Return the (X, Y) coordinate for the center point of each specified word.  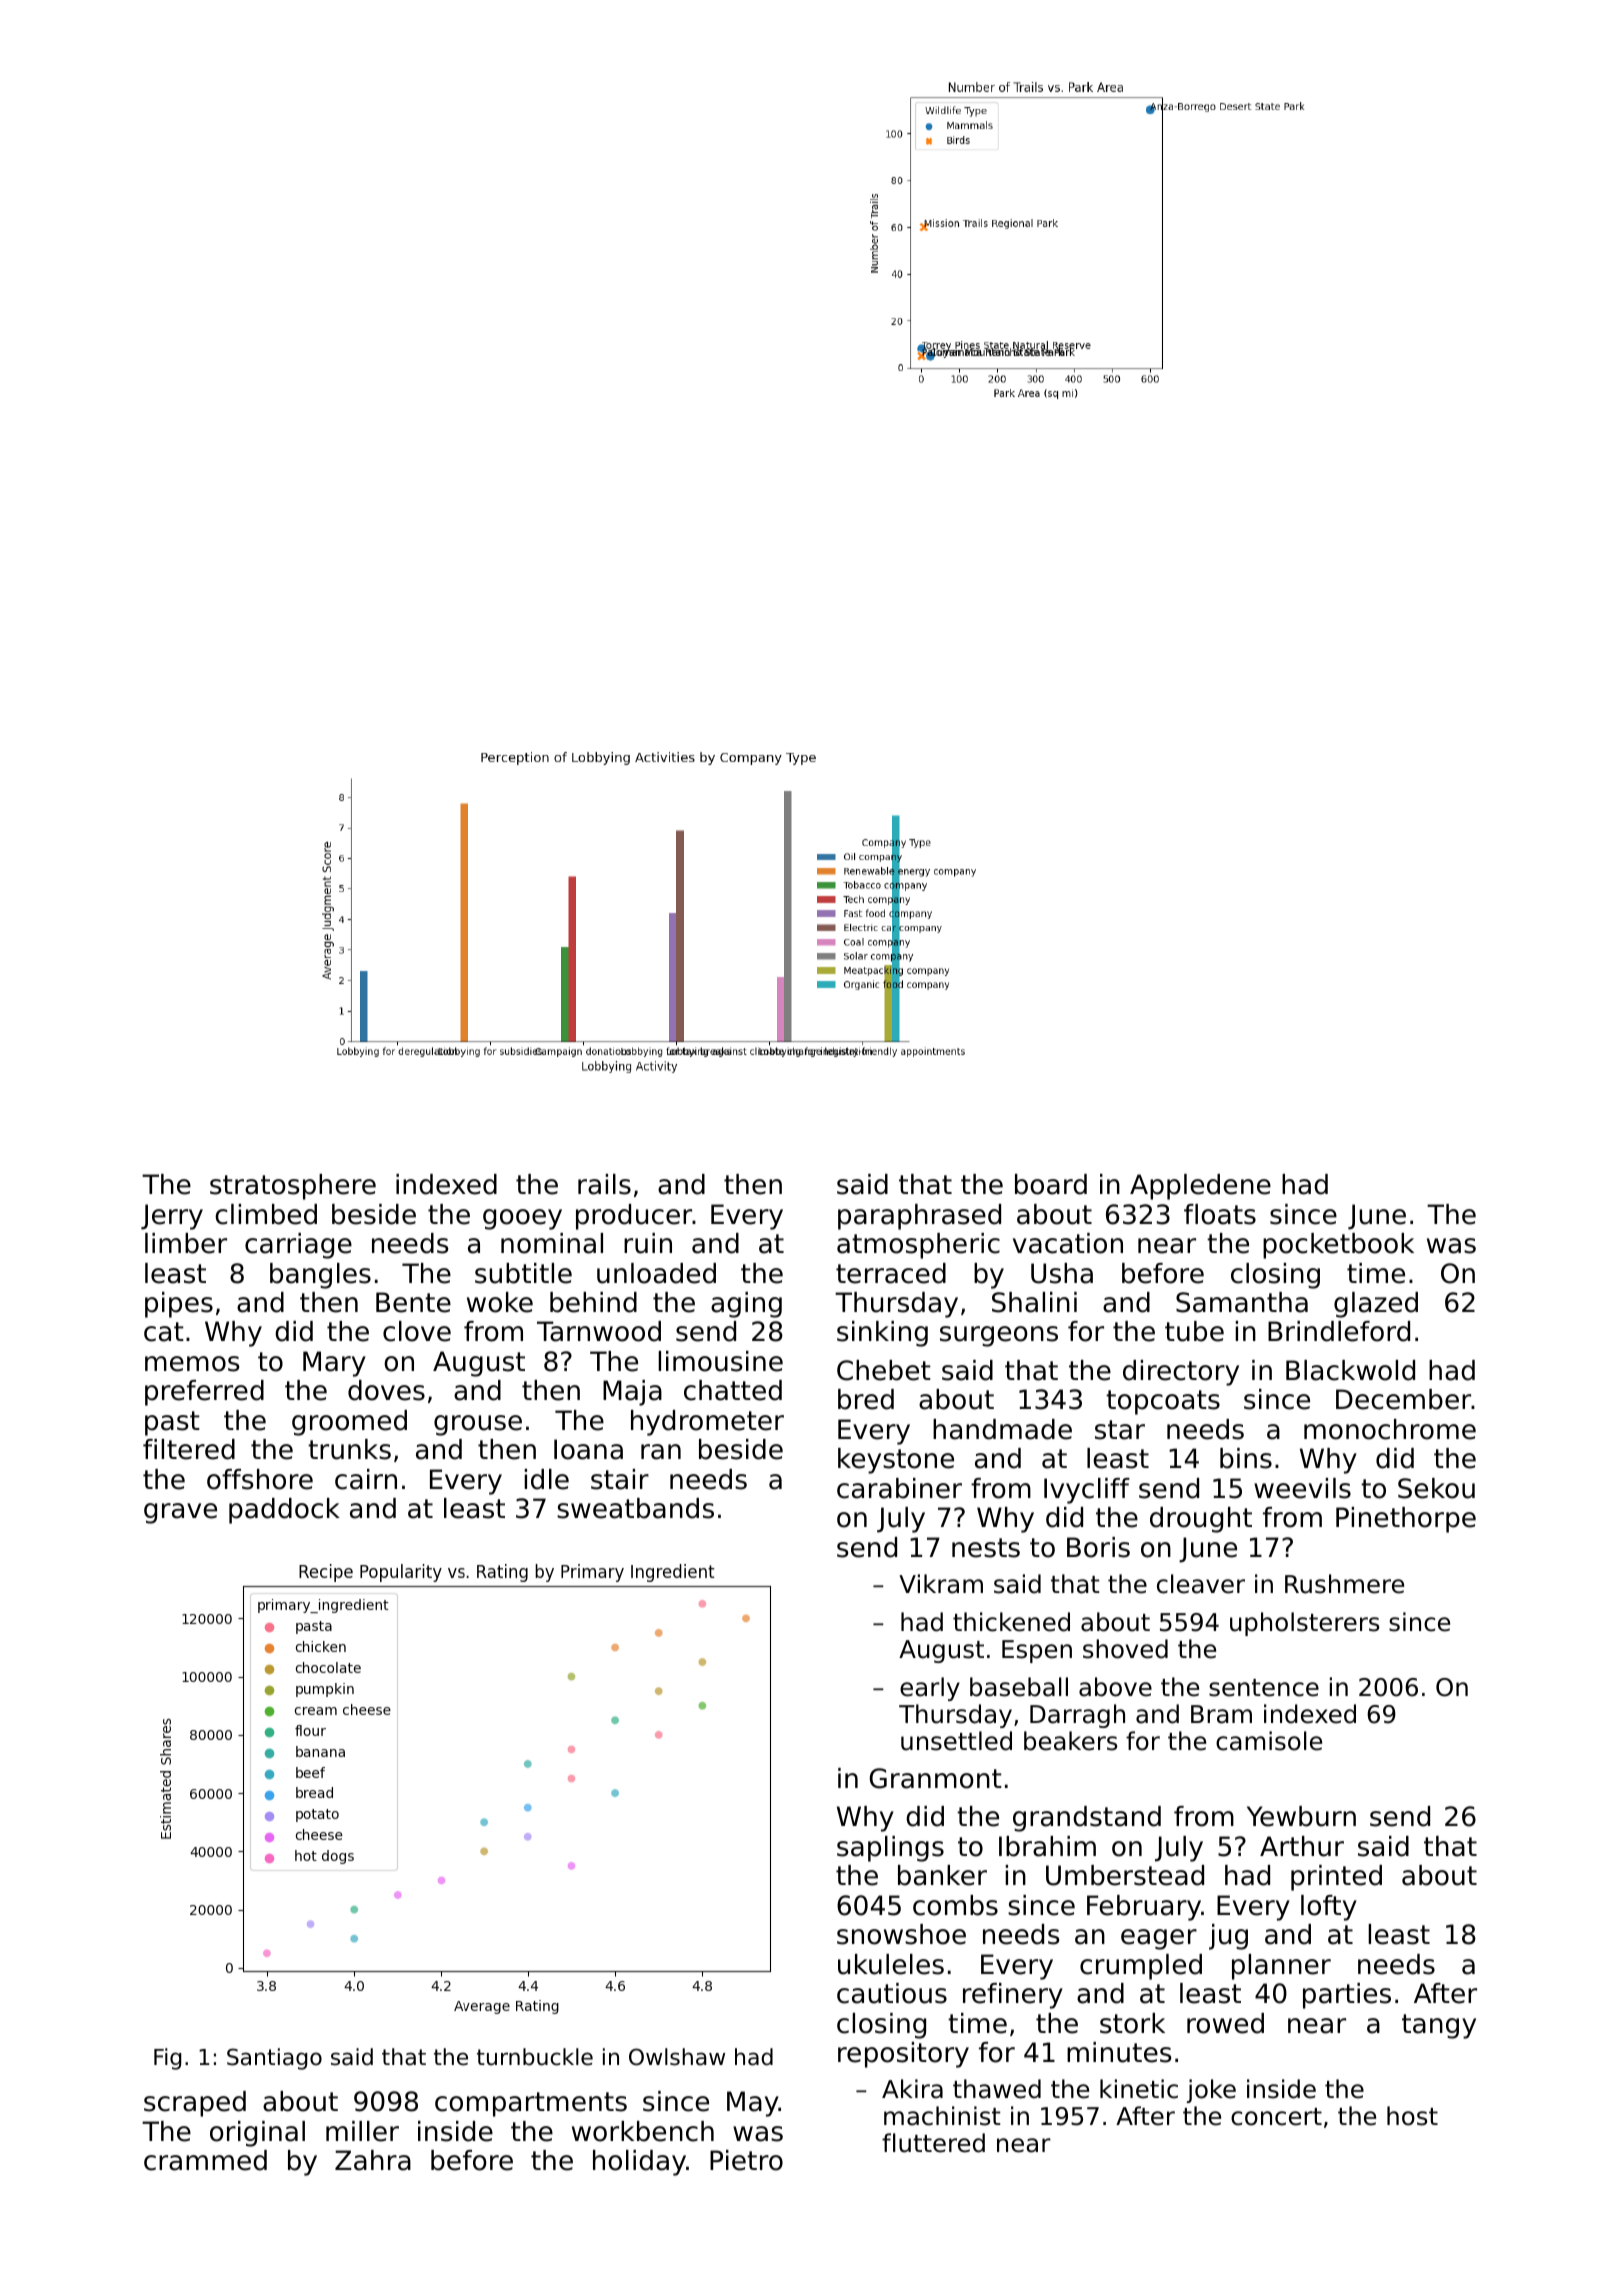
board (1051, 1184)
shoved (1125, 1649)
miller (362, 2131)
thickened (1011, 1622)
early (930, 1689)
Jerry (172, 1217)
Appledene (1200, 1187)
